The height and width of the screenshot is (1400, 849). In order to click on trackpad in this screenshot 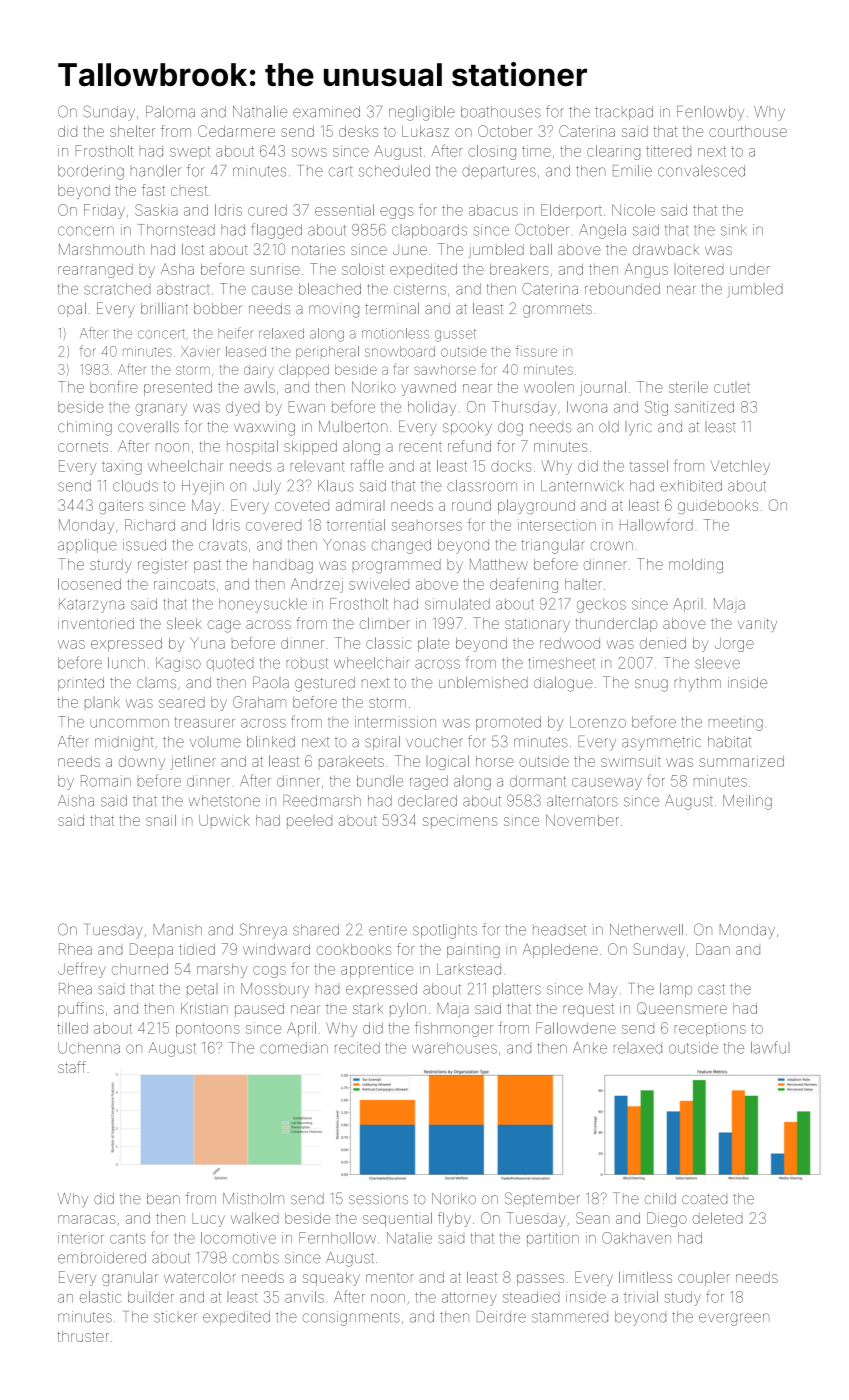, I will do `click(624, 113)`.
